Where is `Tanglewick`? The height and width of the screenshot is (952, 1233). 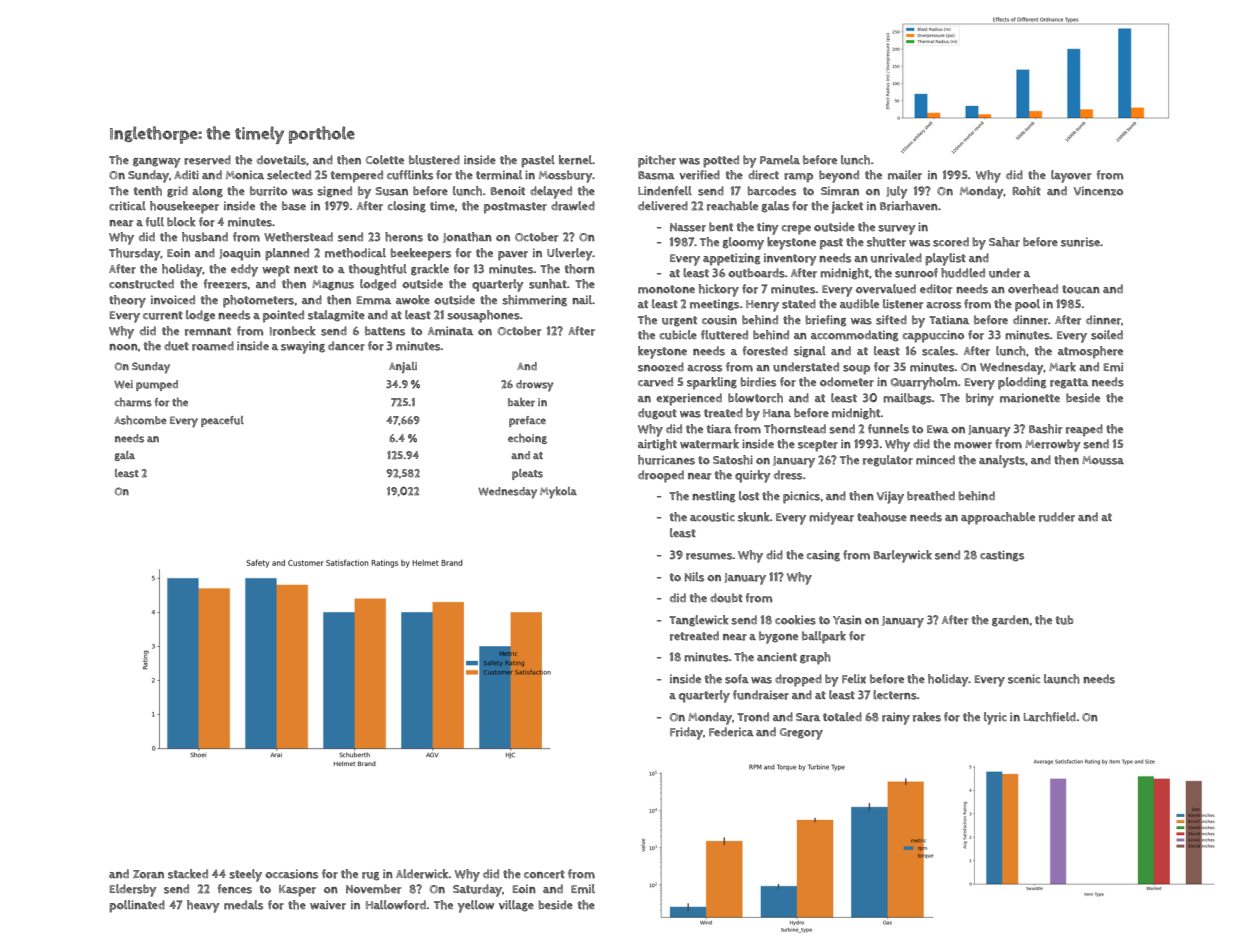
Tanglewick is located at coordinates (699, 621).
